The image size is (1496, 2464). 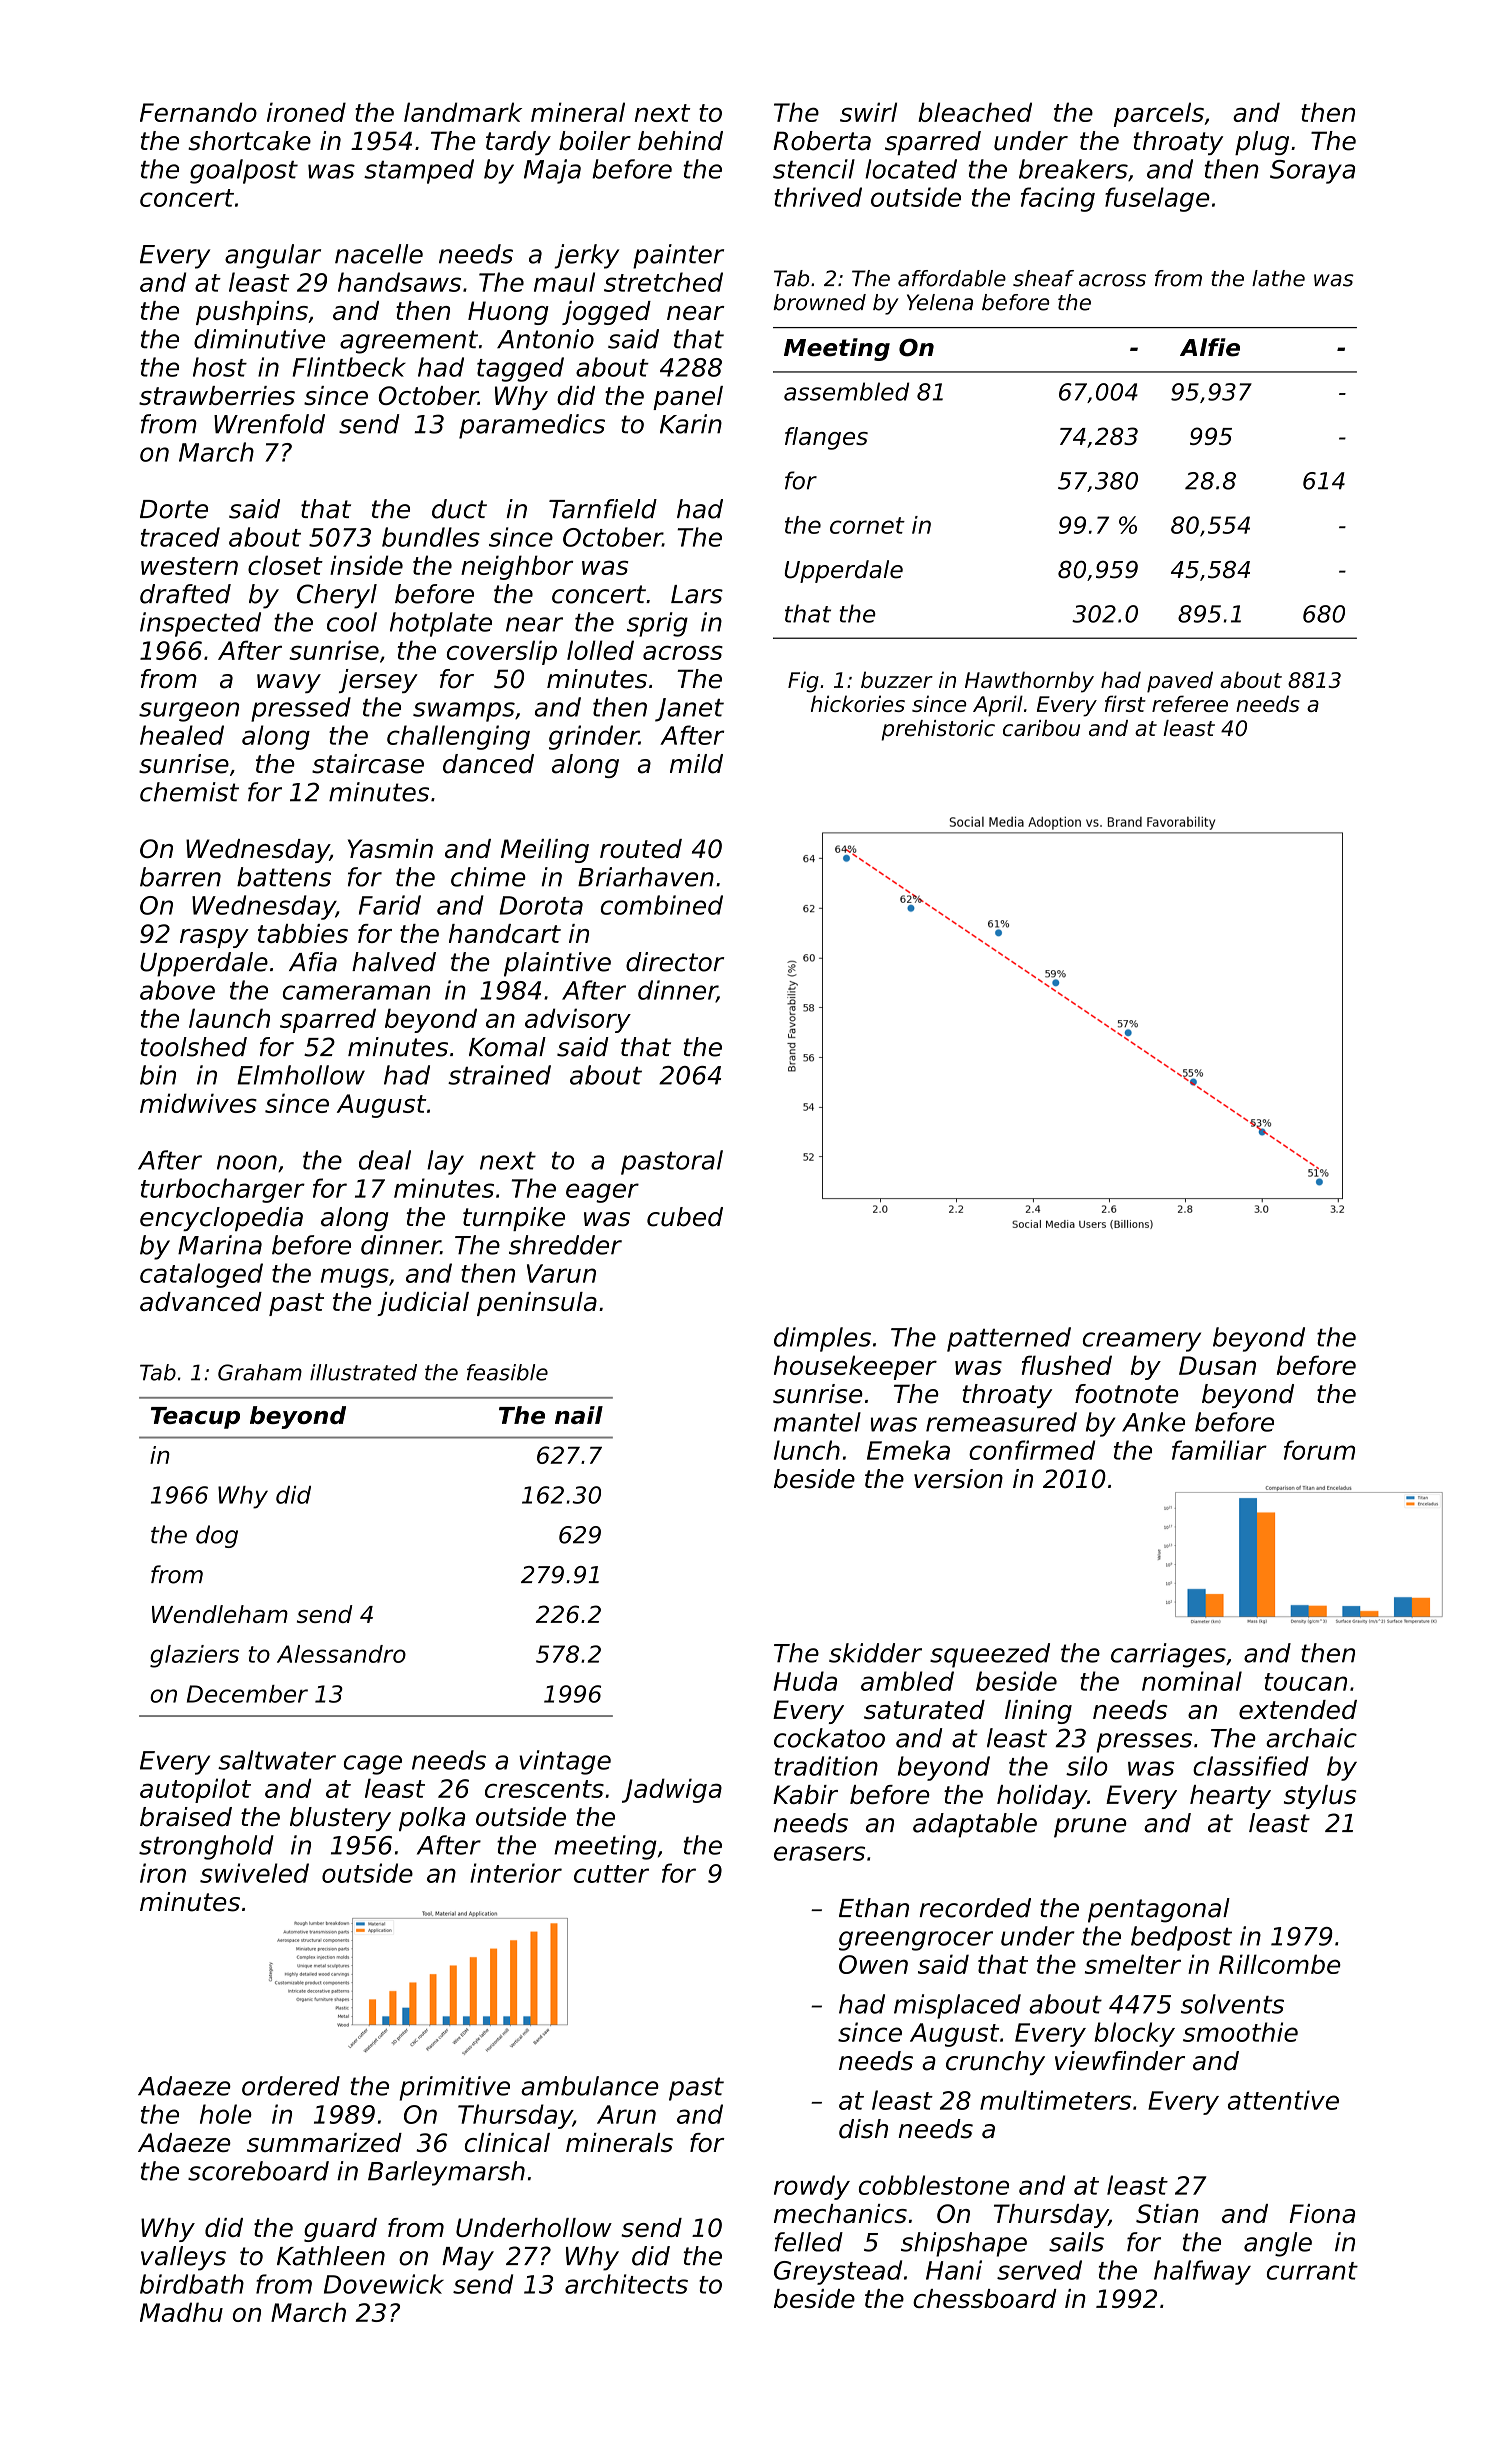 I want to click on stamped, so click(x=419, y=171).
